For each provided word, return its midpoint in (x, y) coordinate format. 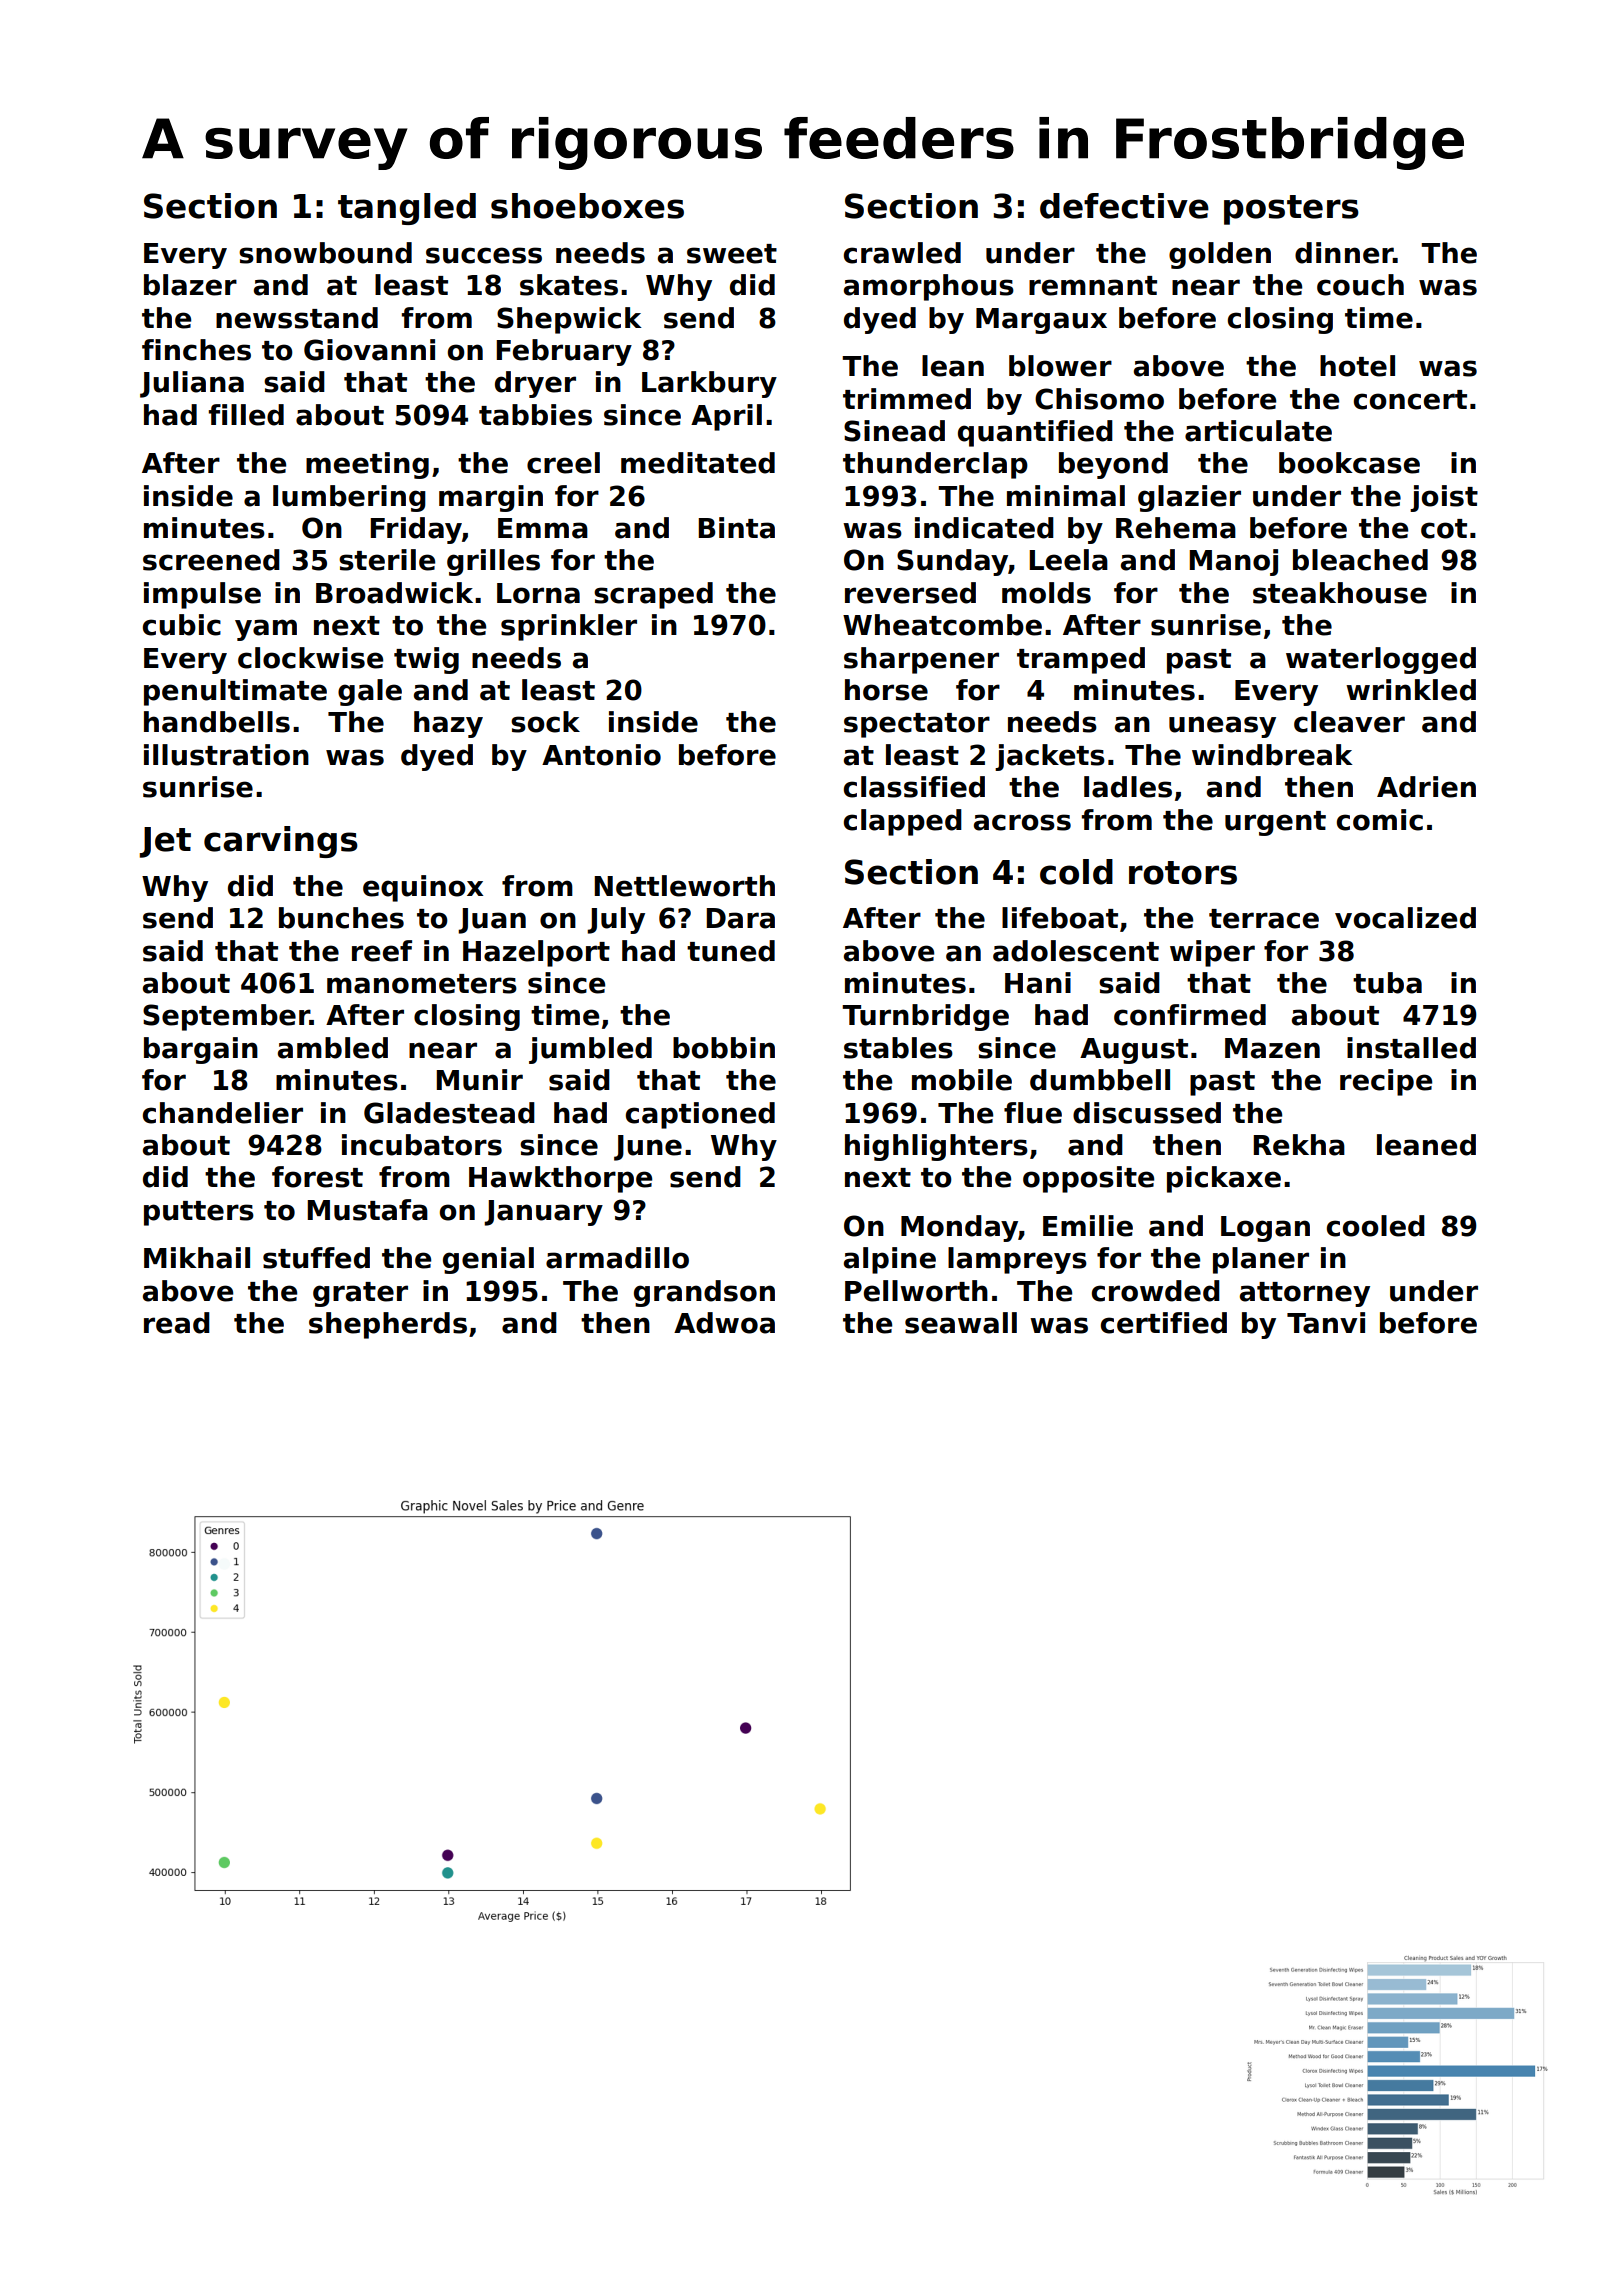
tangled (407, 209)
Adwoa (724, 1323)
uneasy (1222, 727)
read (177, 1323)
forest (317, 1177)
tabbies (535, 415)
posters (1291, 210)
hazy (448, 724)
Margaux (1041, 321)
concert (1410, 400)
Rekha (1299, 1145)
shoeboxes (587, 206)
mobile (962, 1080)
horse (886, 690)
